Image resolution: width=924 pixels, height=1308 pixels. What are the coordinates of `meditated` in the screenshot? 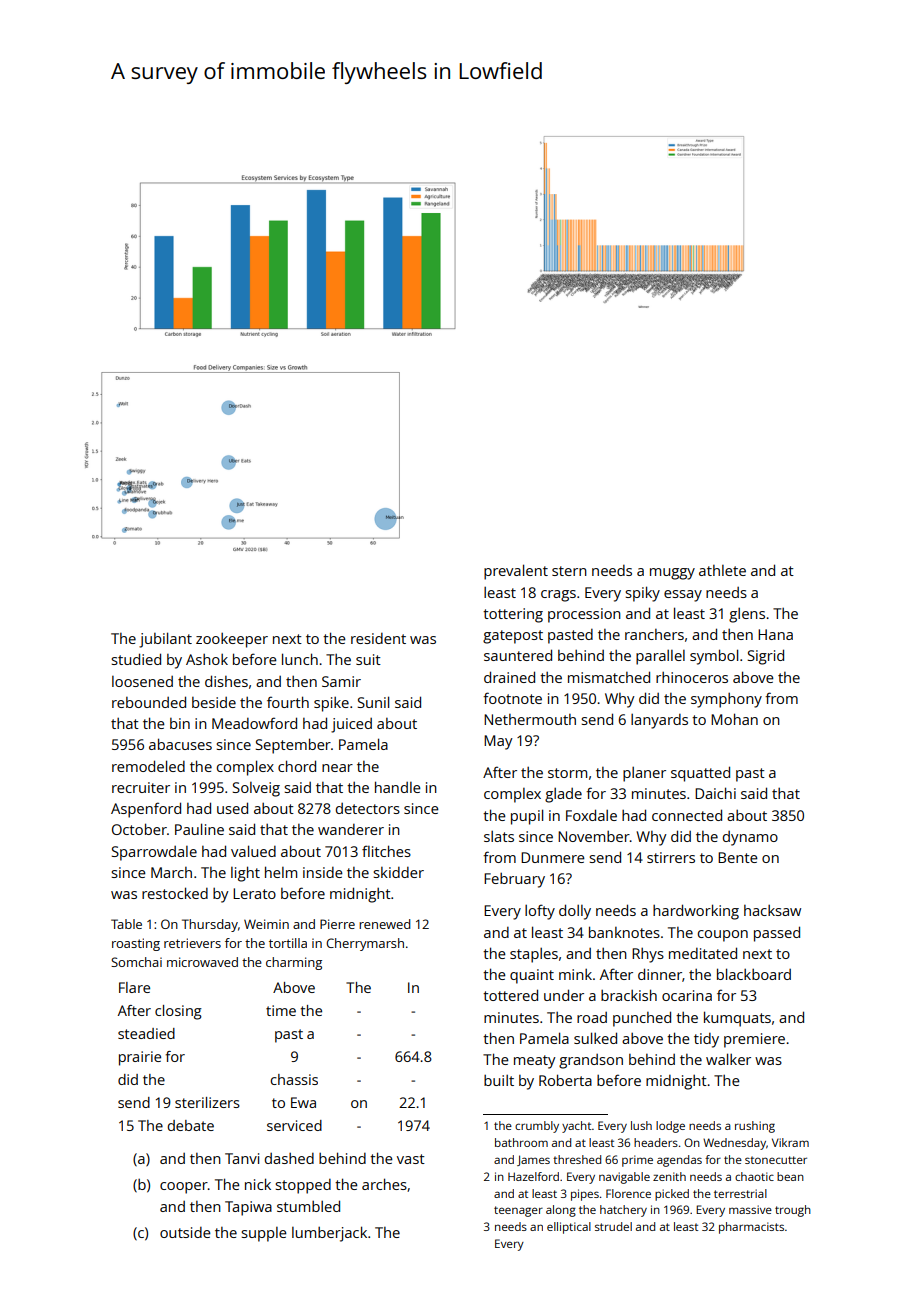 It's located at (703, 953).
